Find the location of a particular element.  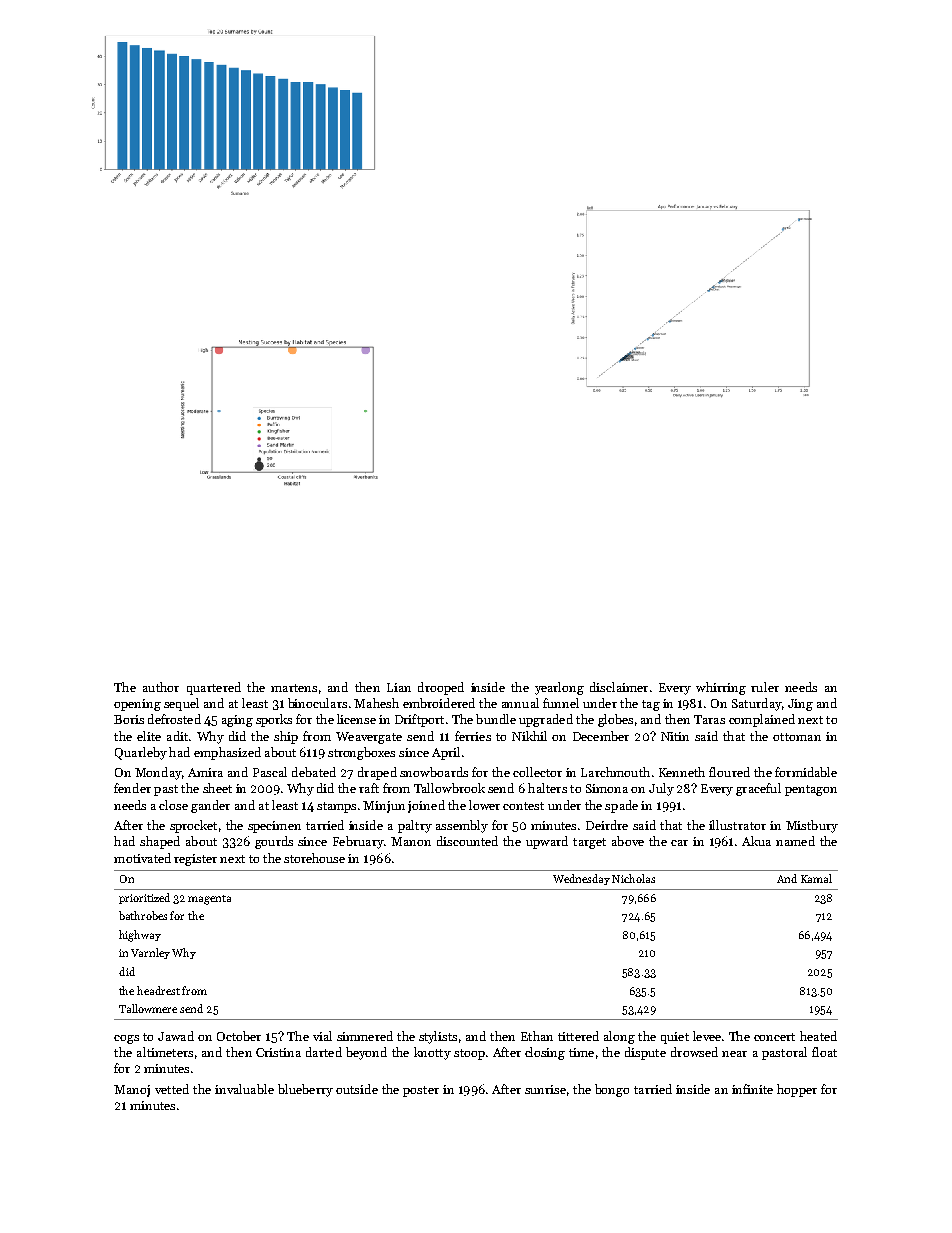

drooped is located at coordinates (441, 688).
